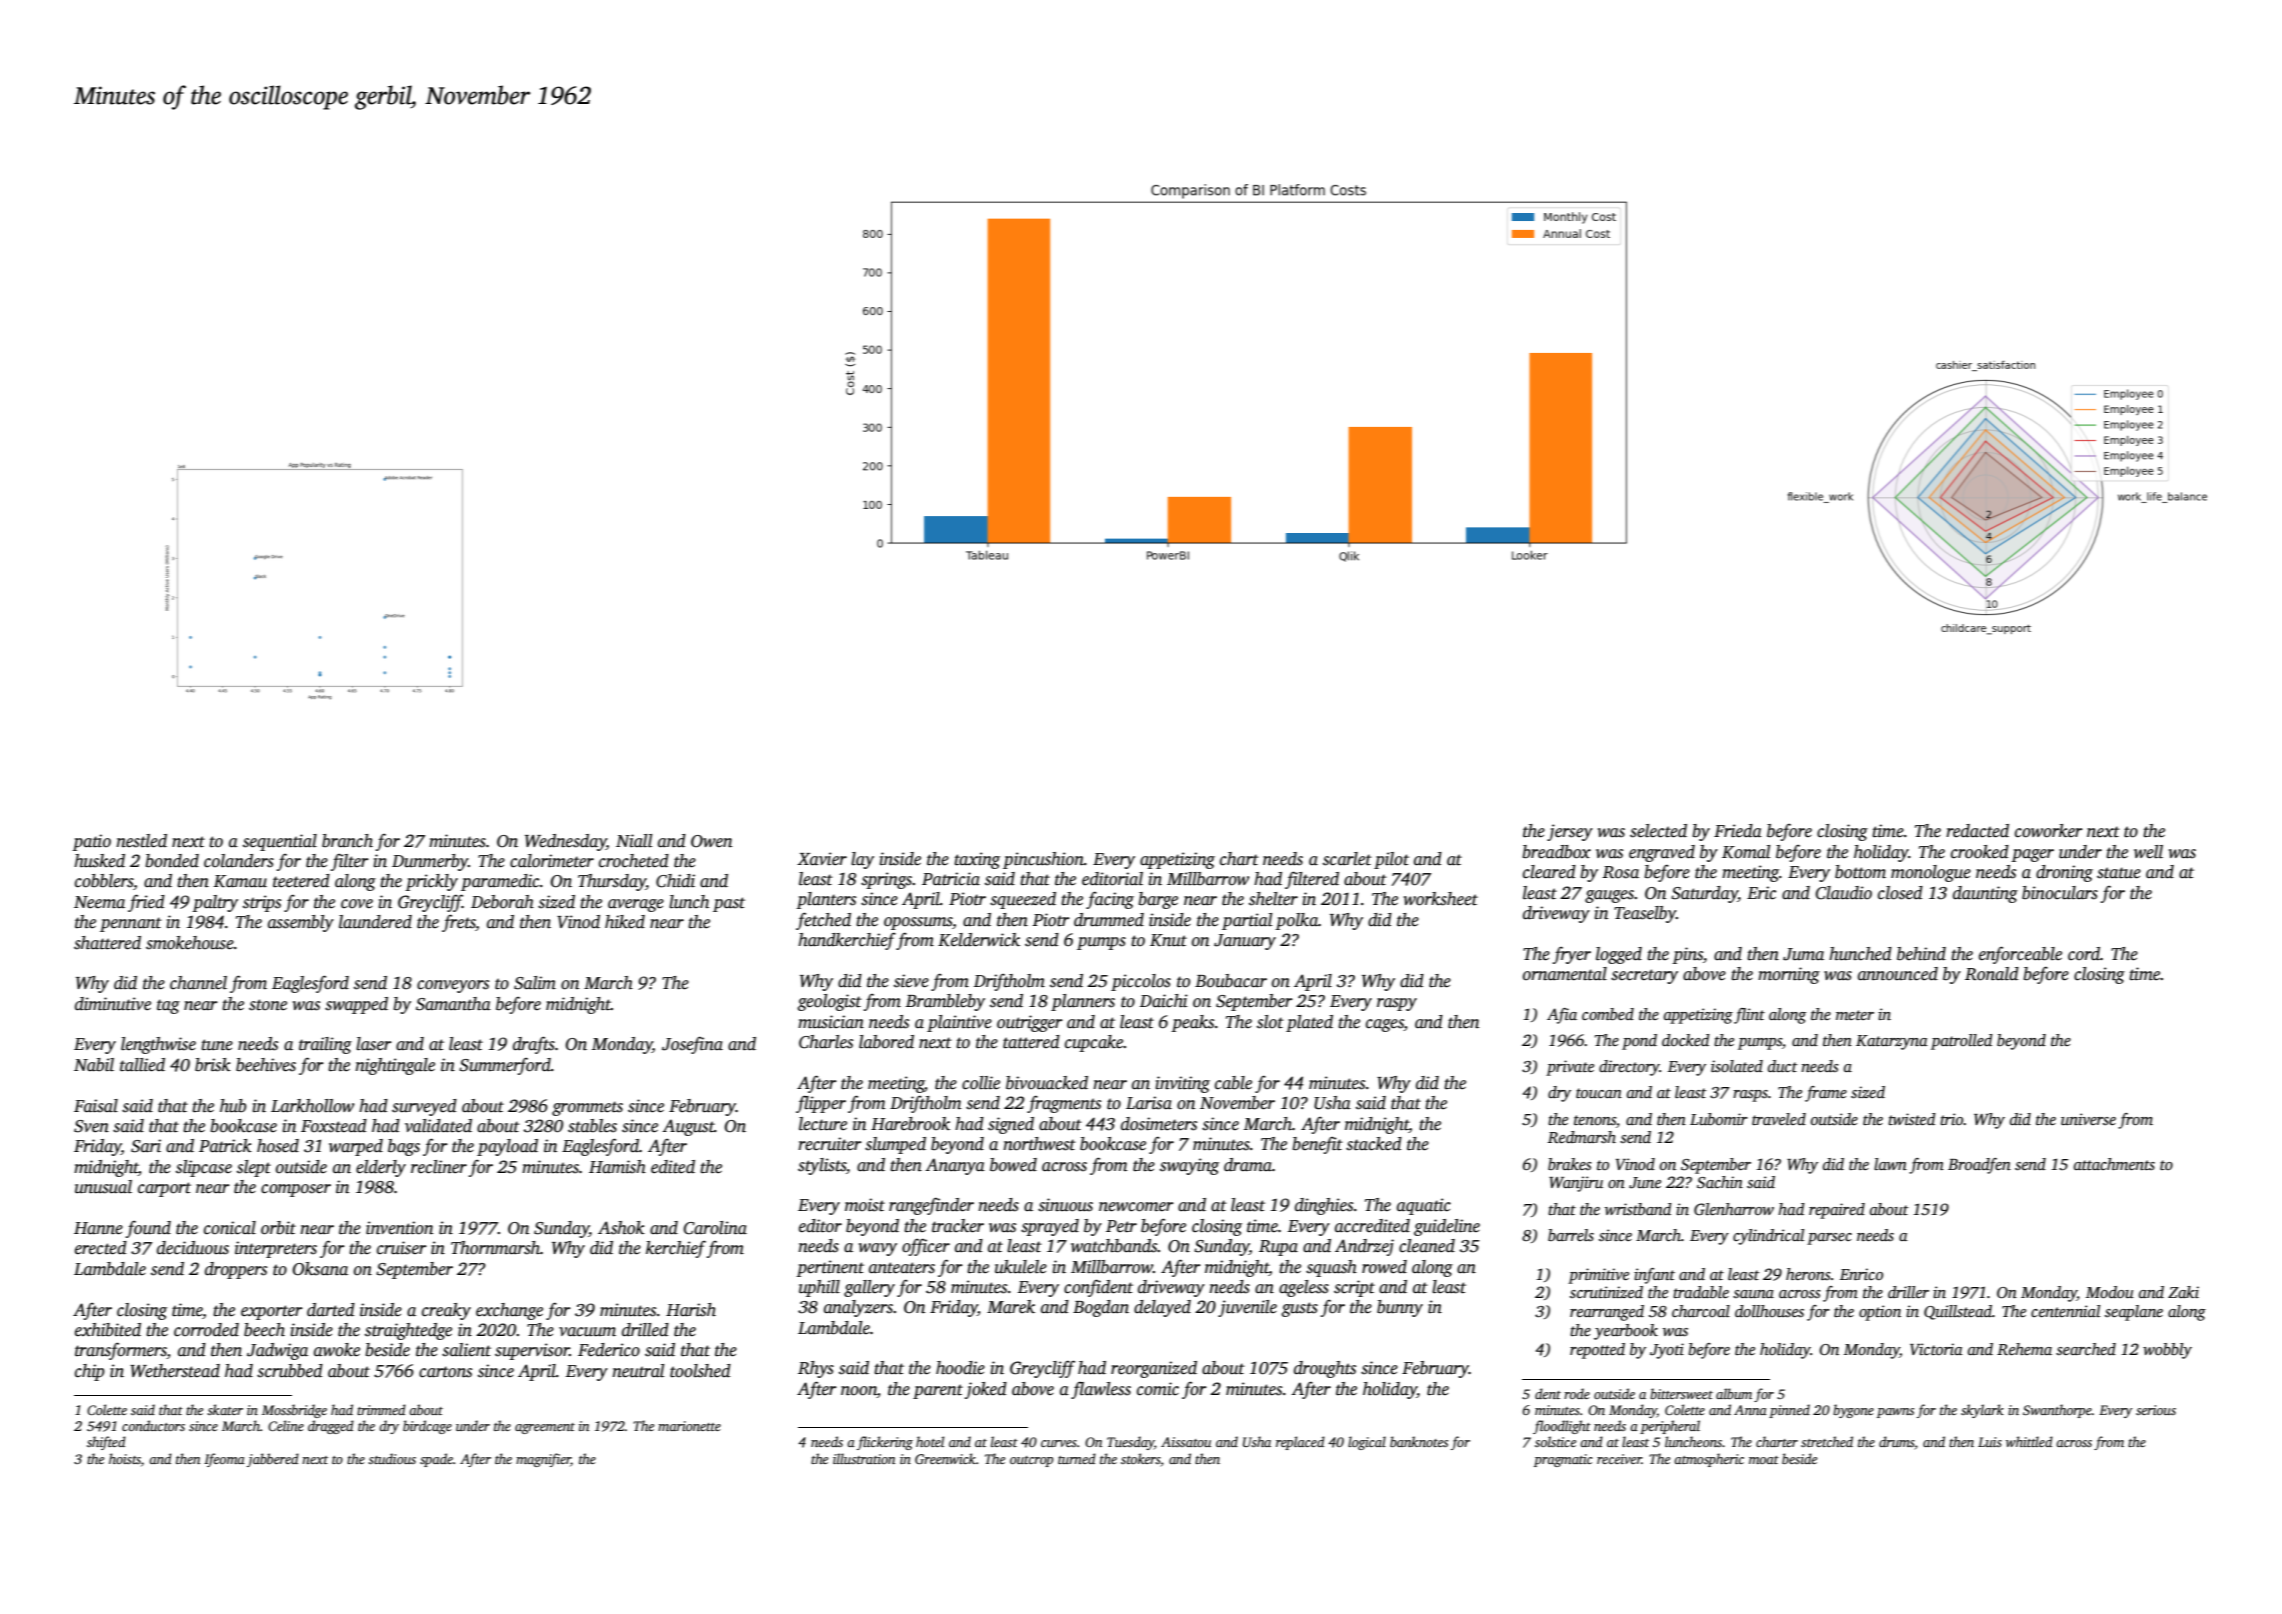  What do you see at coordinates (99, 861) in the screenshot?
I see `husked` at bounding box center [99, 861].
